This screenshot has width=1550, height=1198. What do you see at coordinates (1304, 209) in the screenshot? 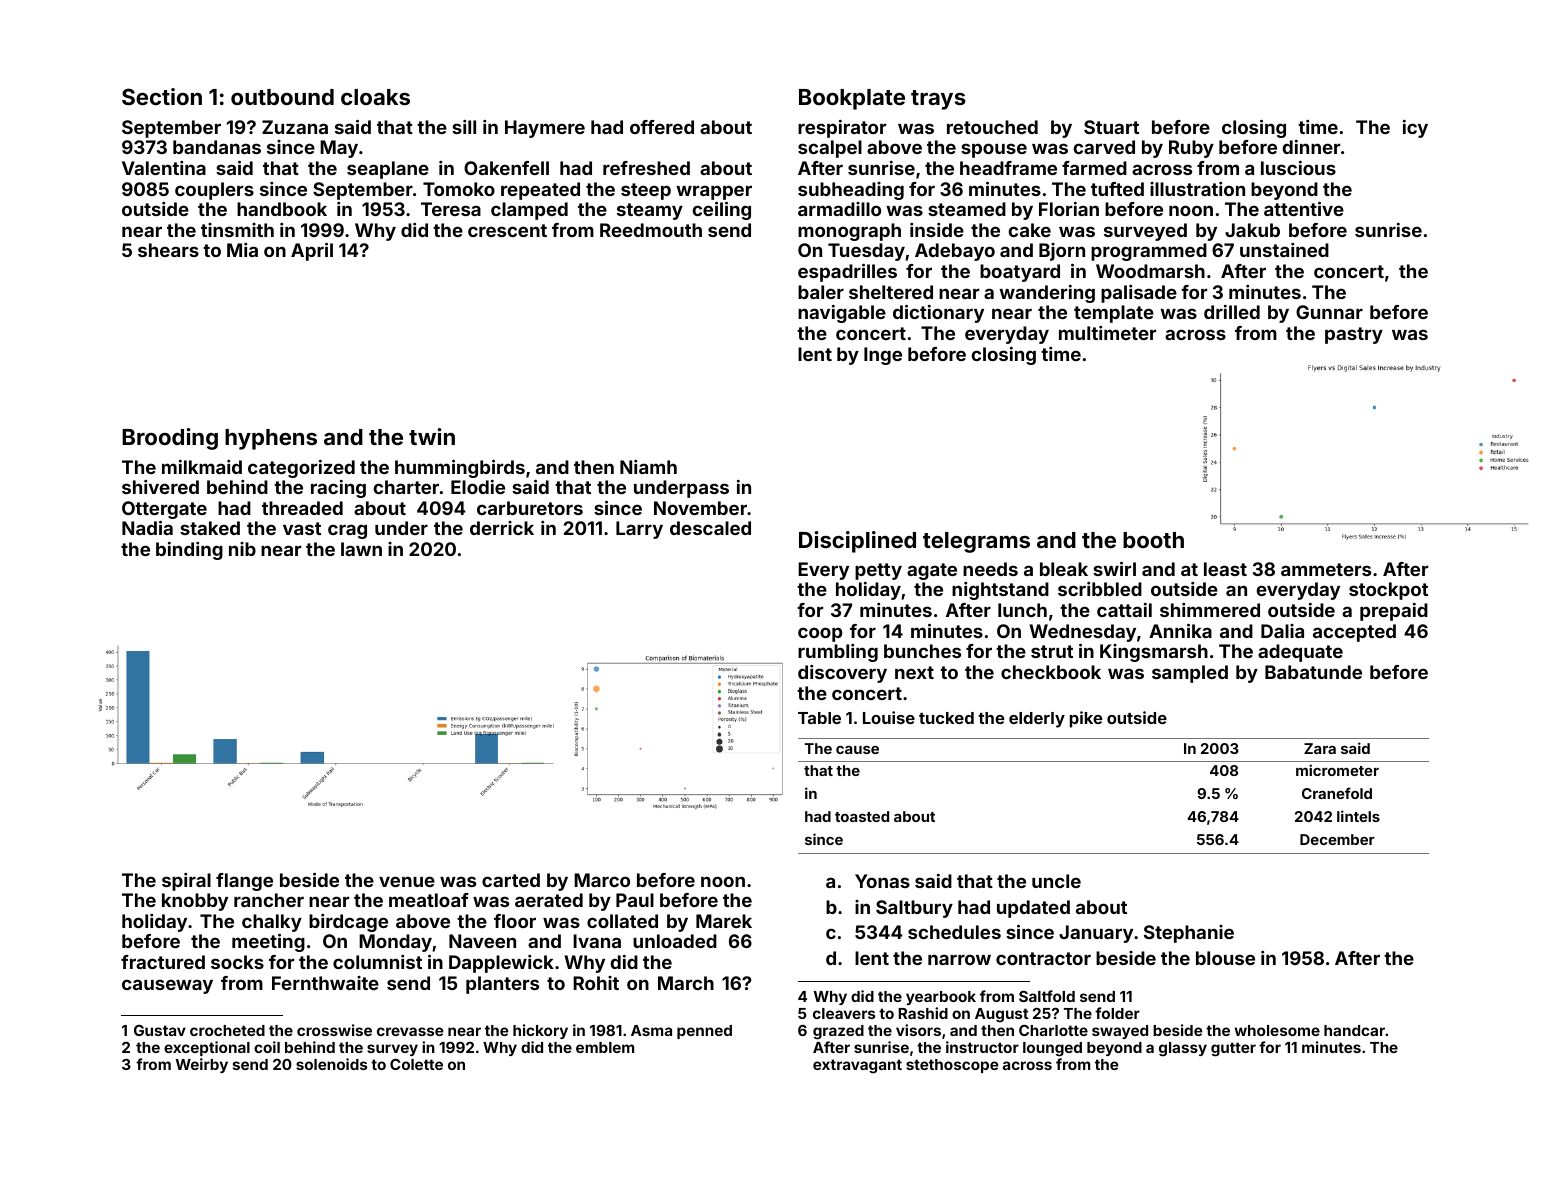
I see `attentive` at bounding box center [1304, 209].
